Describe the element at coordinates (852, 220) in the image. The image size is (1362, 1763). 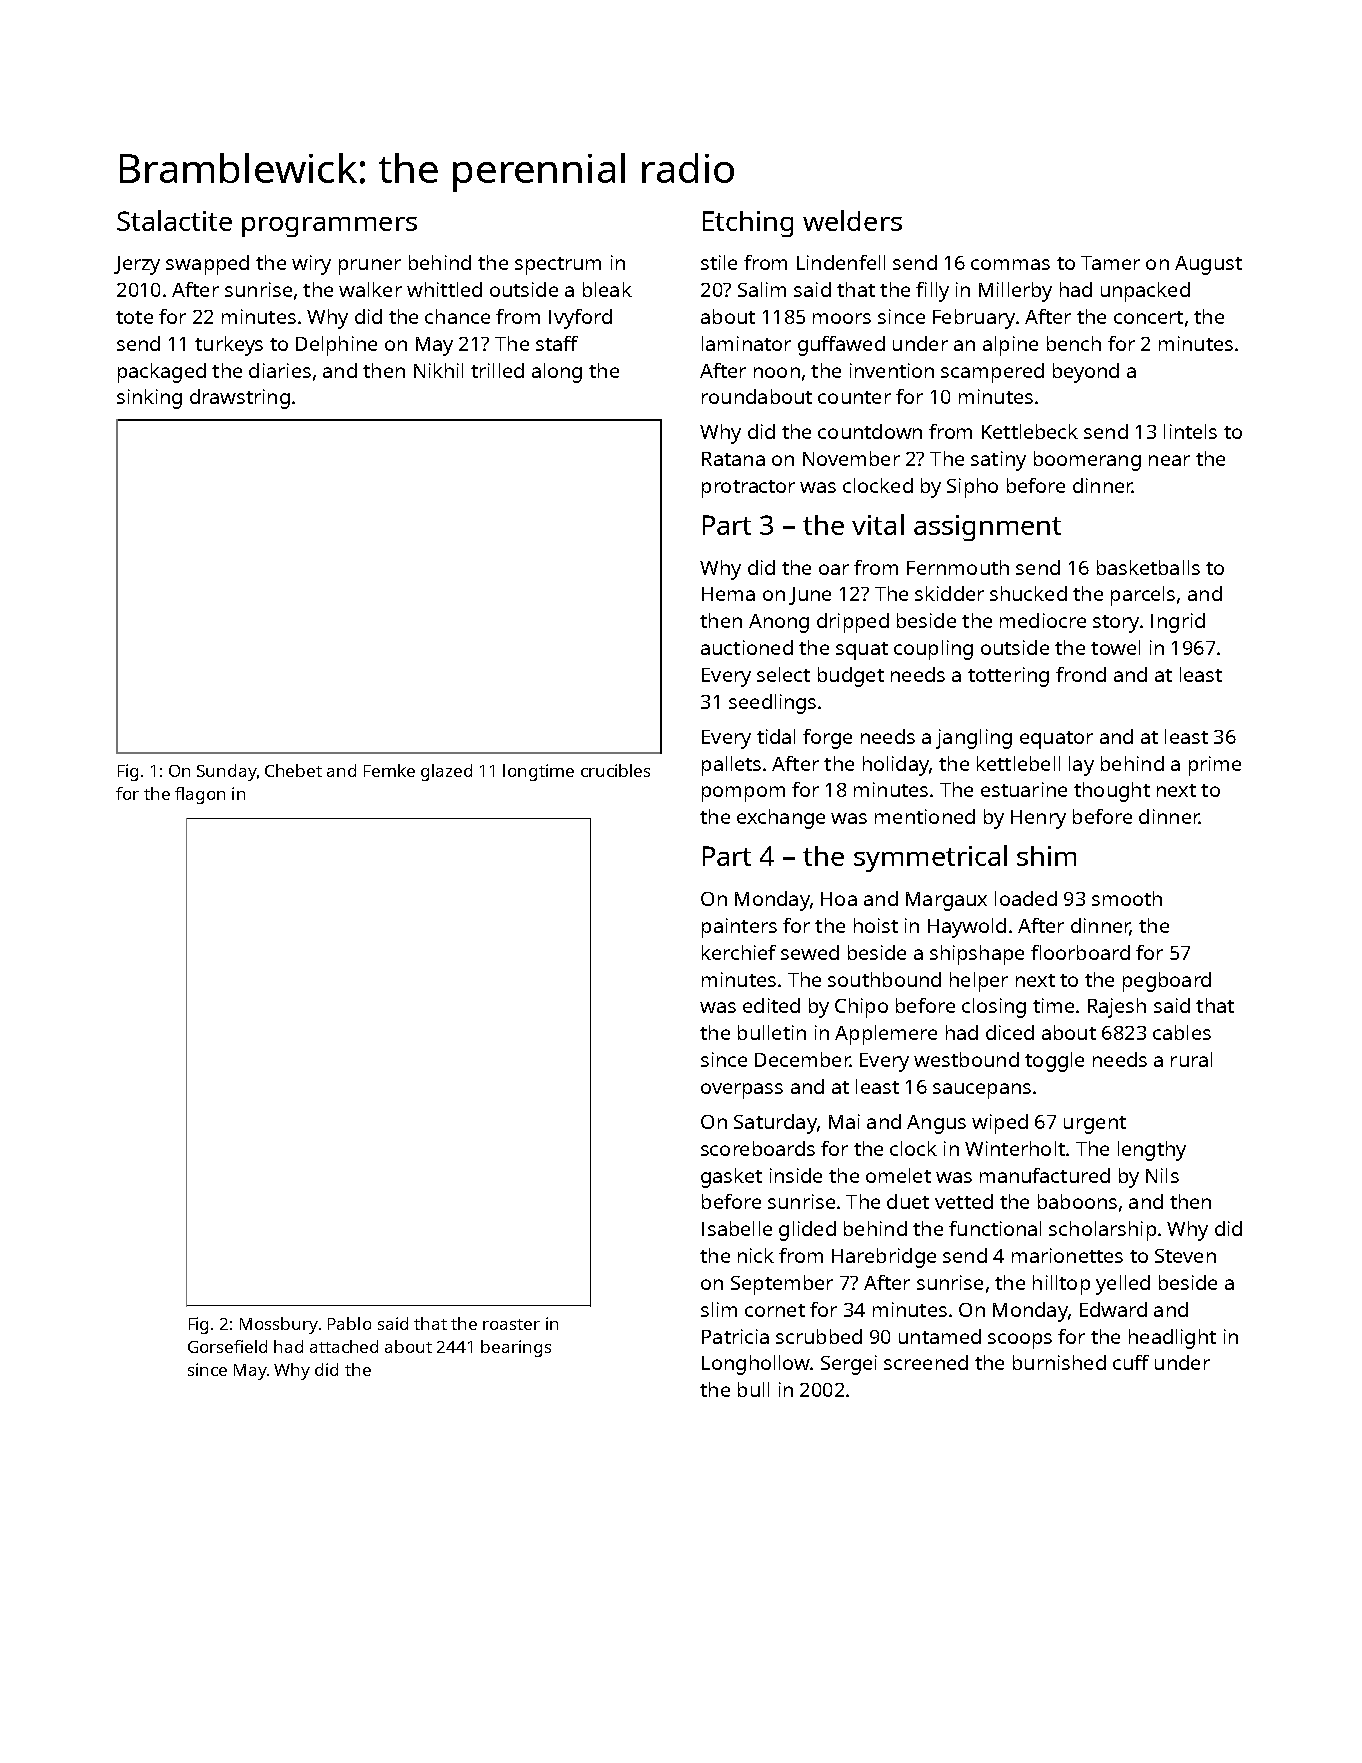
I see `welders` at that location.
